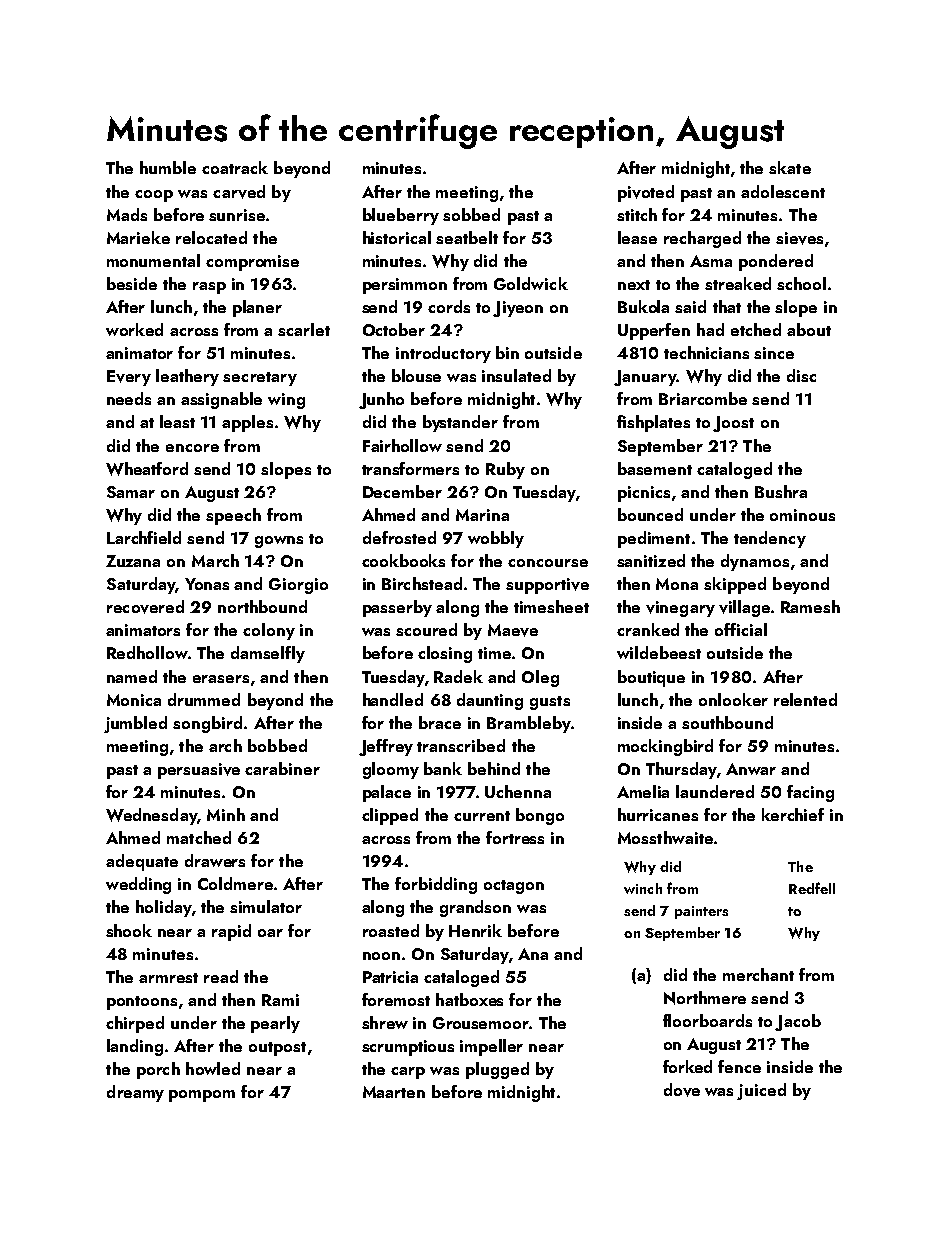 The image size is (952, 1233). Describe the element at coordinates (221, 976) in the screenshot. I see `read` at that location.
